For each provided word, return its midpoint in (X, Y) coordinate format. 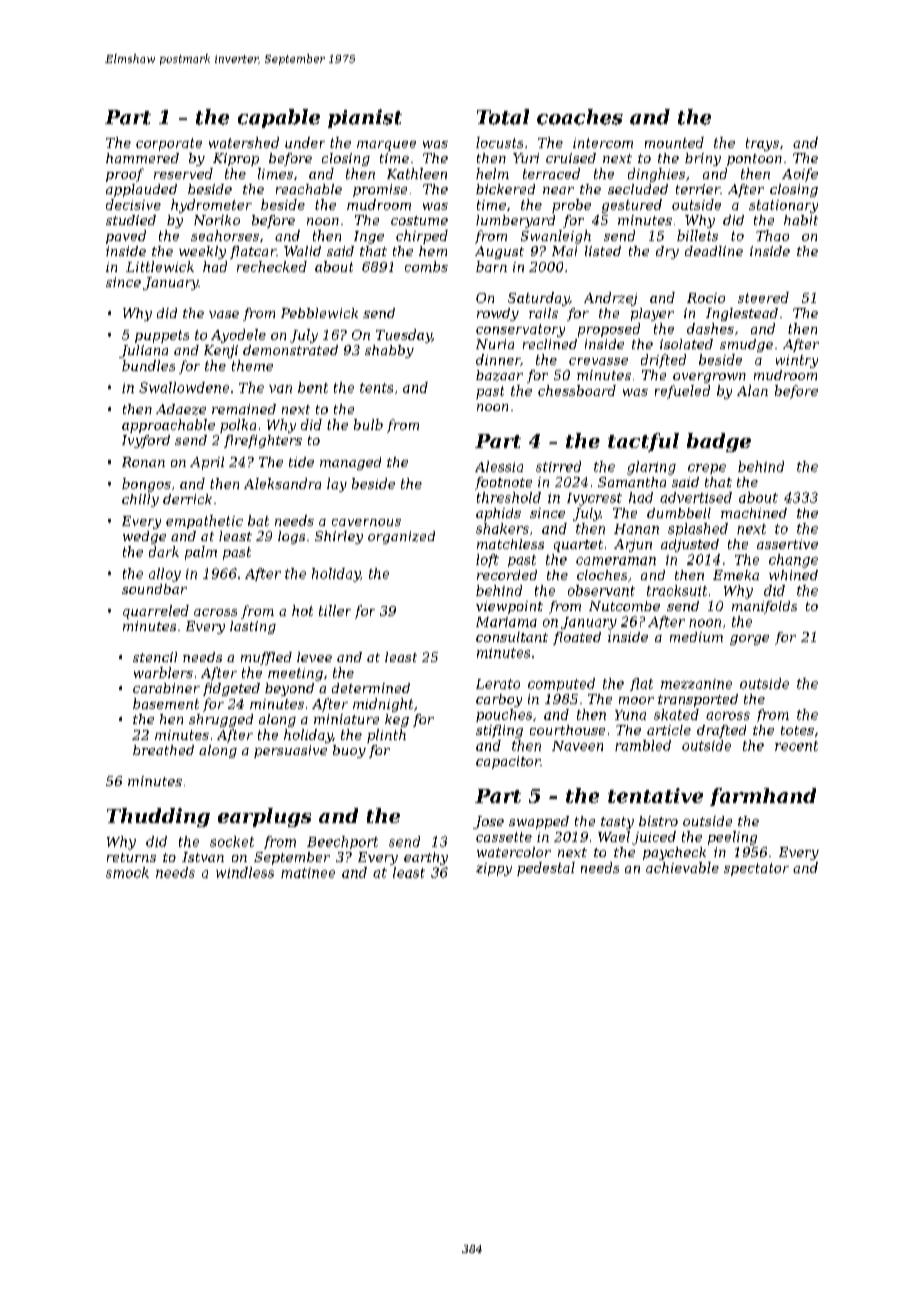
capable (279, 118)
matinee (308, 873)
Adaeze (181, 409)
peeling (732, 838)
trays (762, 144)
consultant (512, 637)
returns (131, 857)
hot (302, 610)
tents (376, 388)
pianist (365, 118)
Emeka (736, 575)
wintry (797, 361)
